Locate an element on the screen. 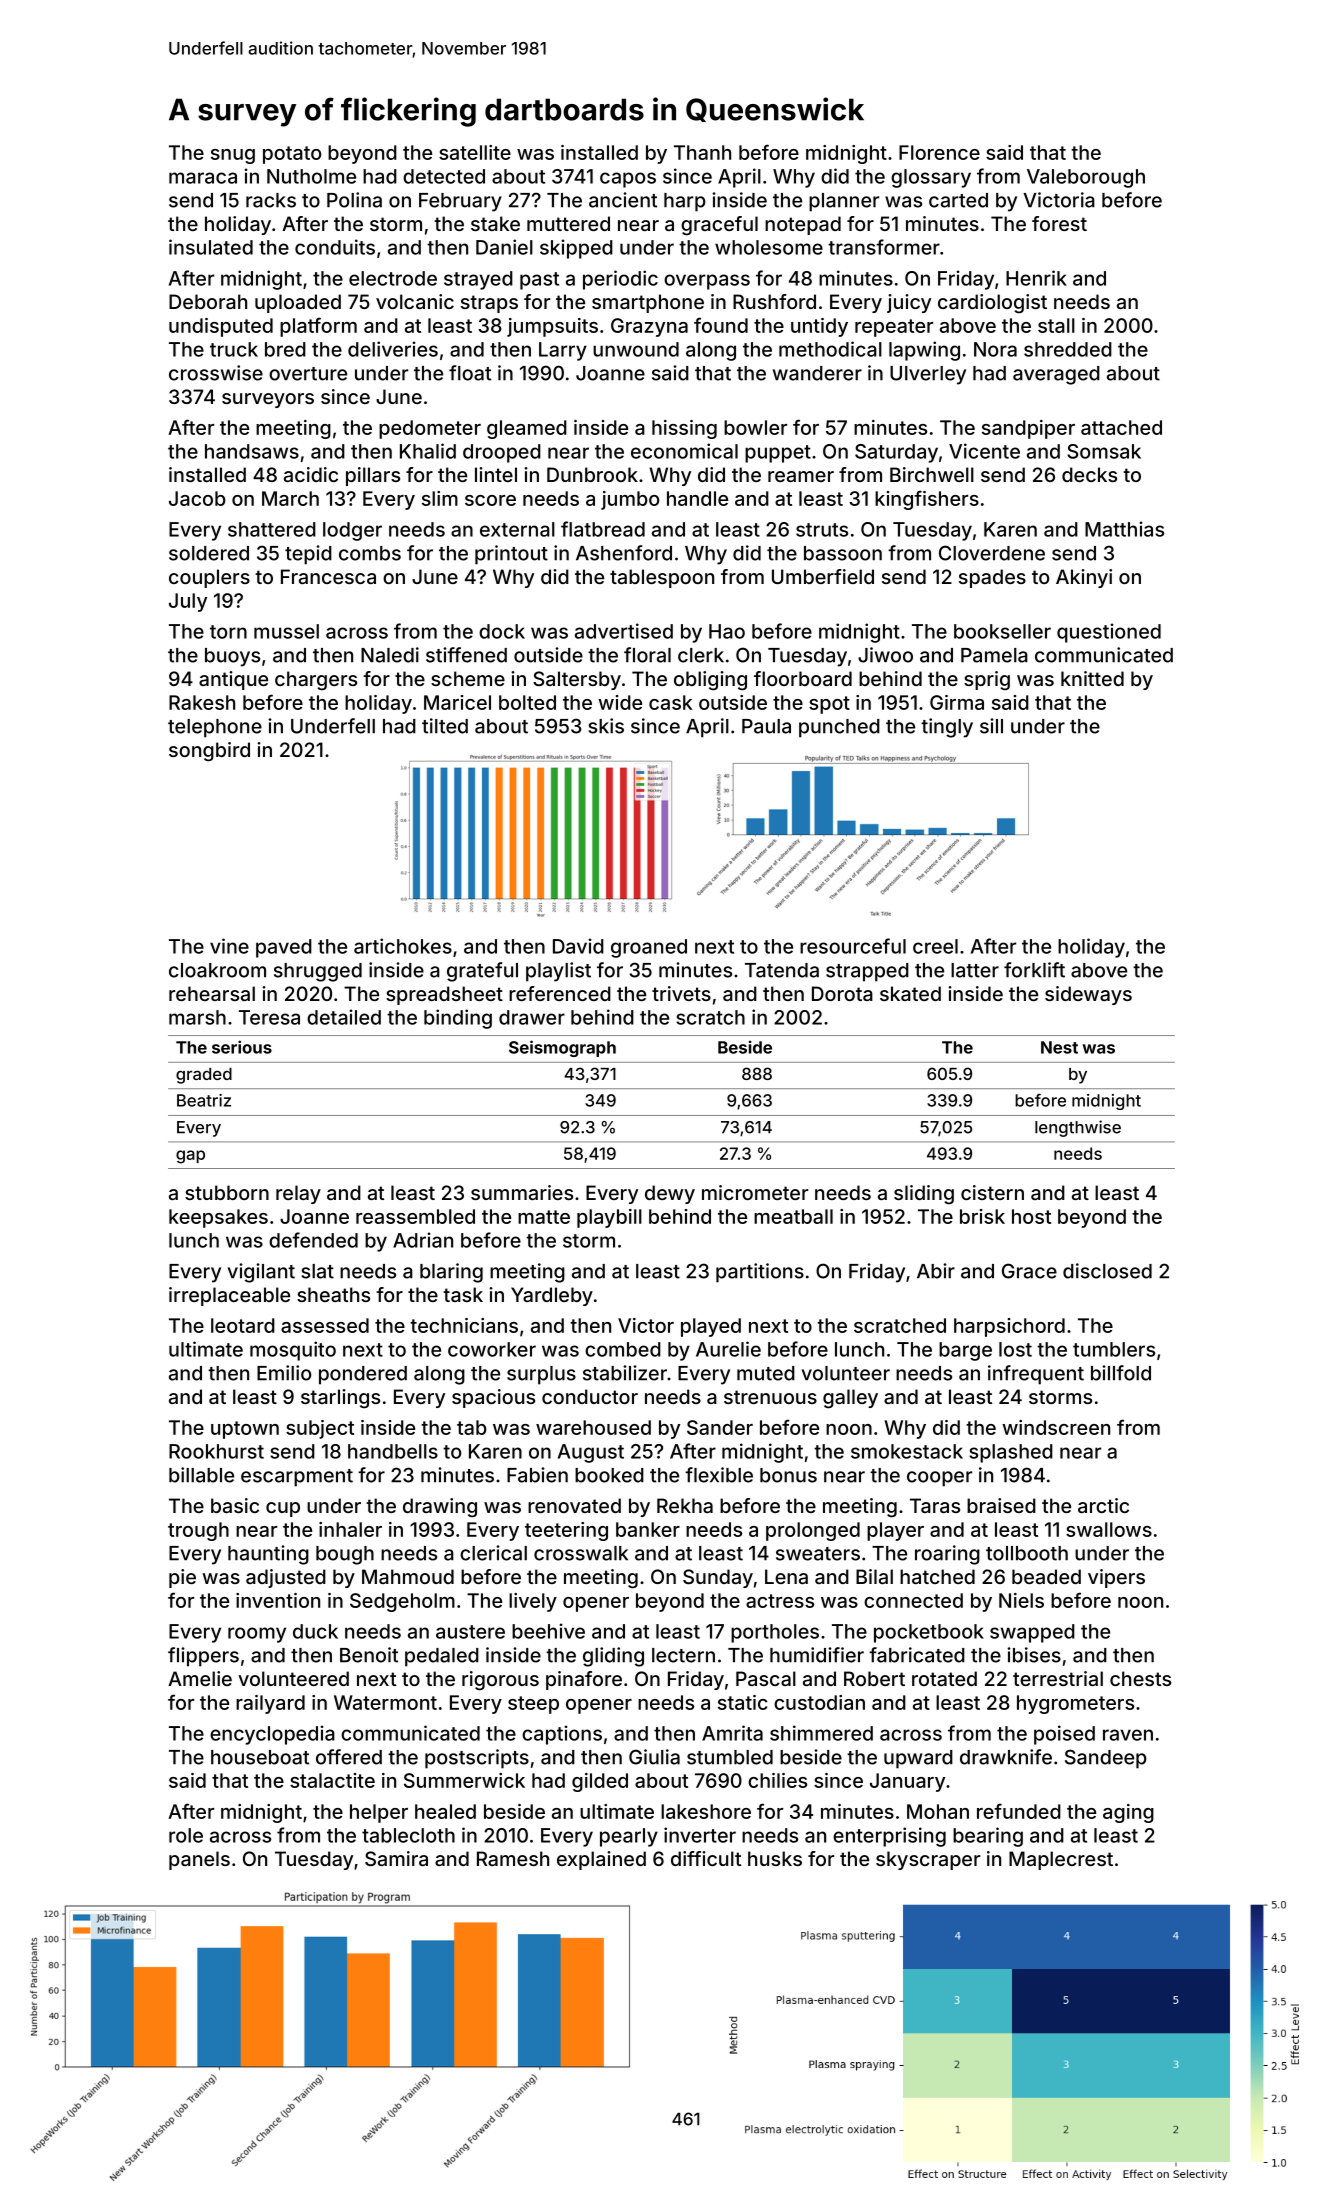  lengthwise is located at coordinates (1078, 1128).
